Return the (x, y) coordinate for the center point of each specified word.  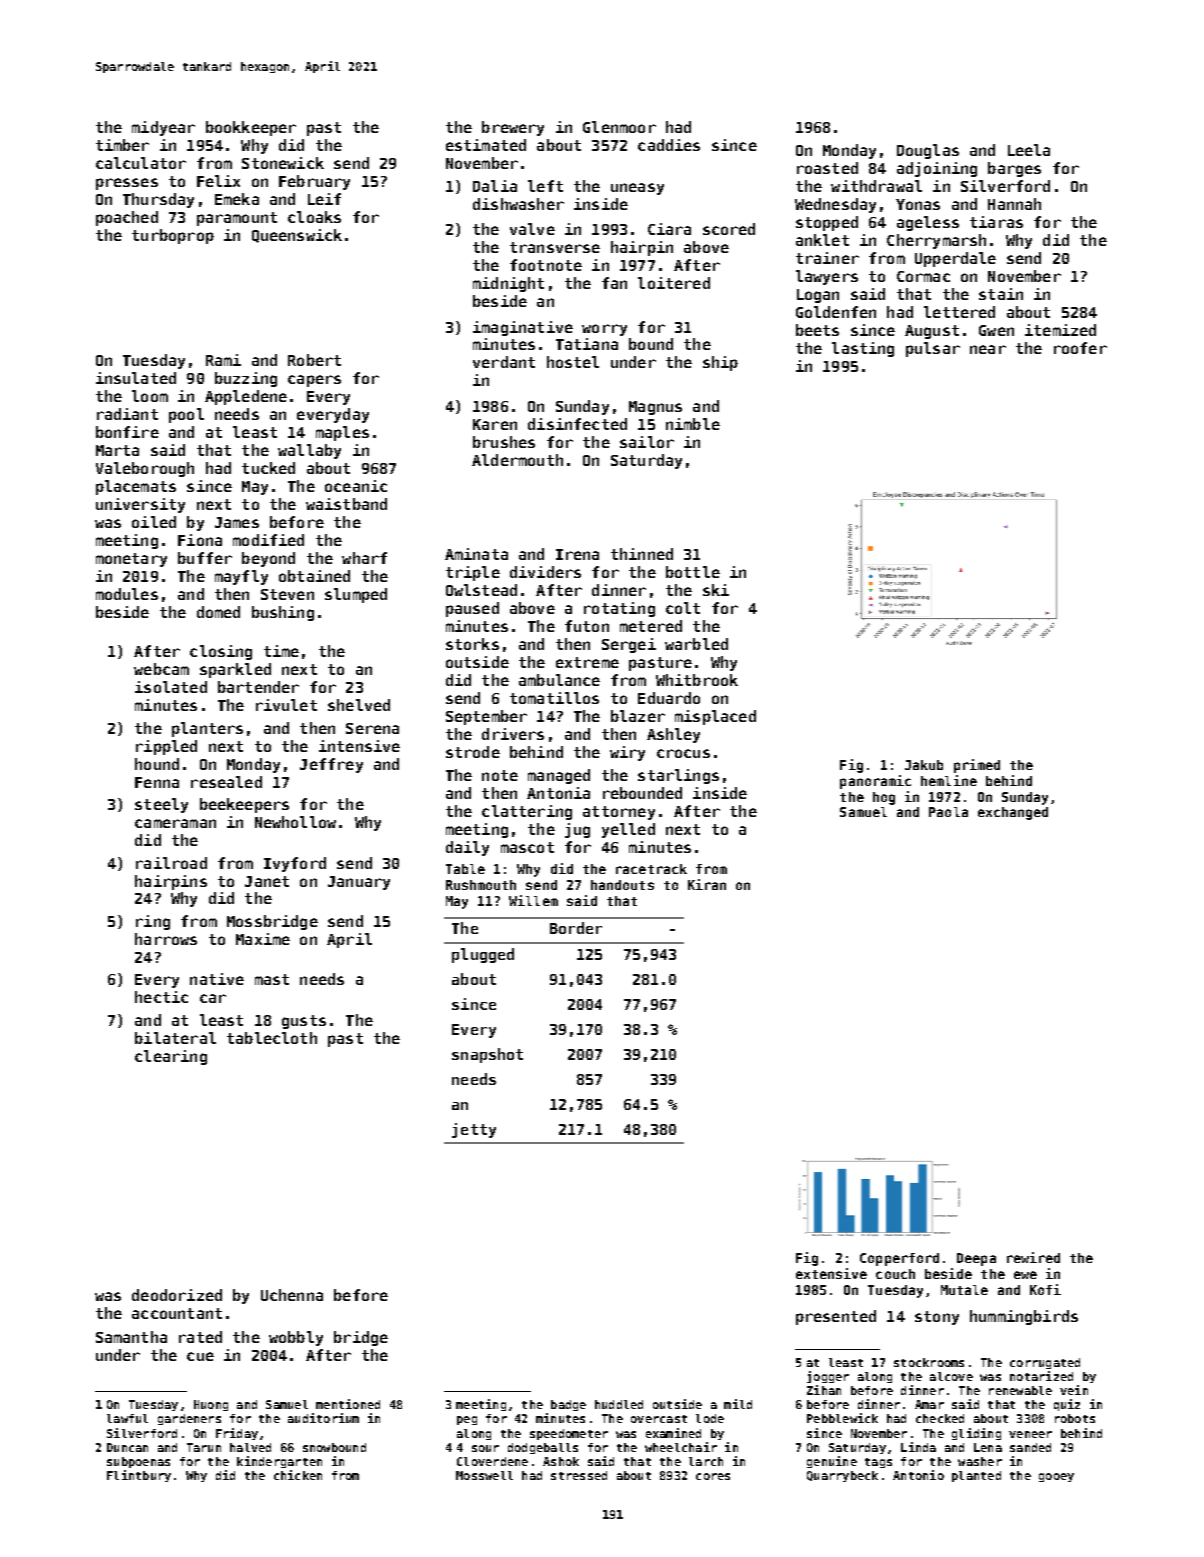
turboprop (173, 236)
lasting (863, 349)
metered (651, 626)
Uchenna (292, 1295)
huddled (619, 1404)
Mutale (964, 1290)
